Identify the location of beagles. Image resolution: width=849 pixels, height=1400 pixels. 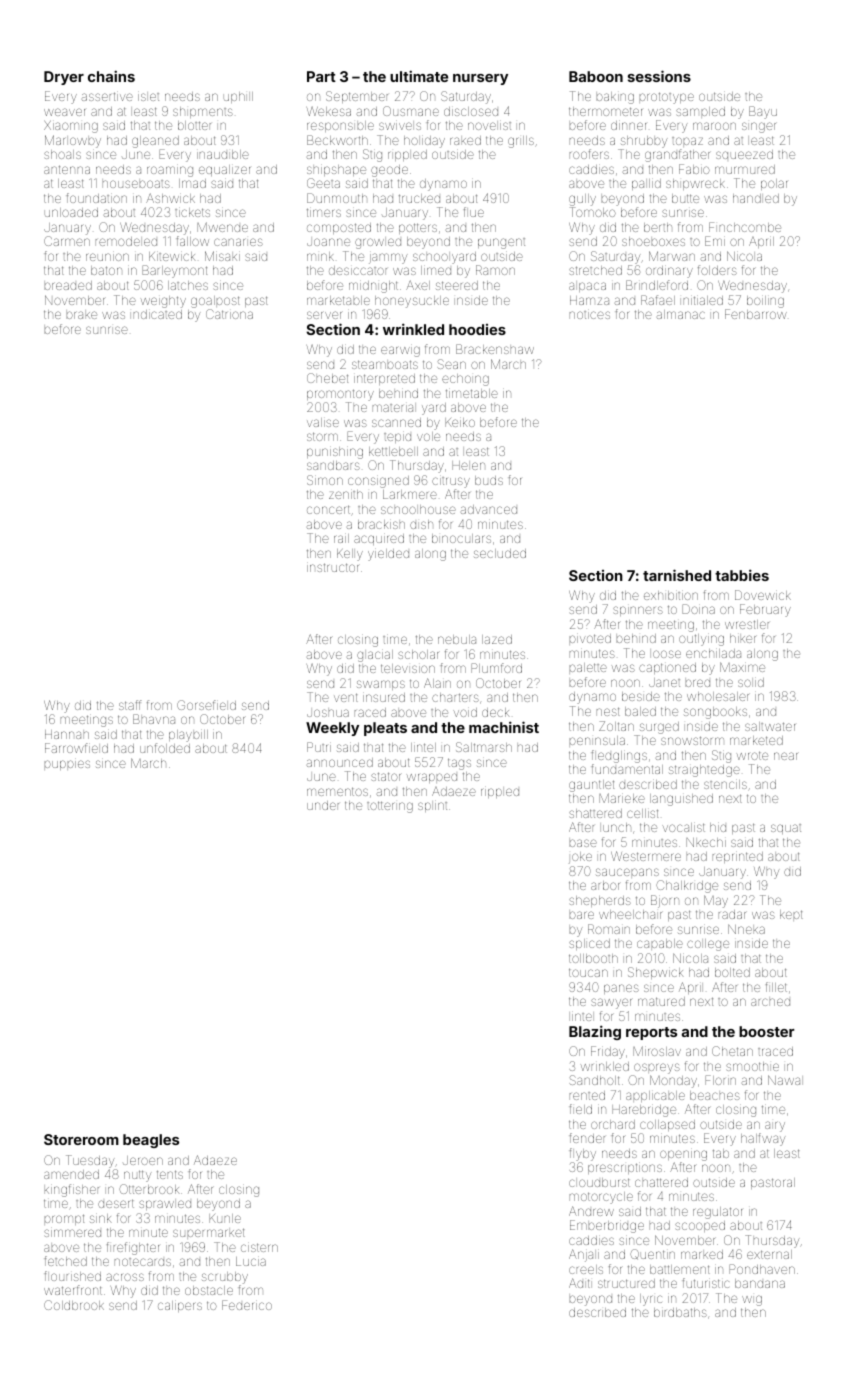
(151, 1141).
